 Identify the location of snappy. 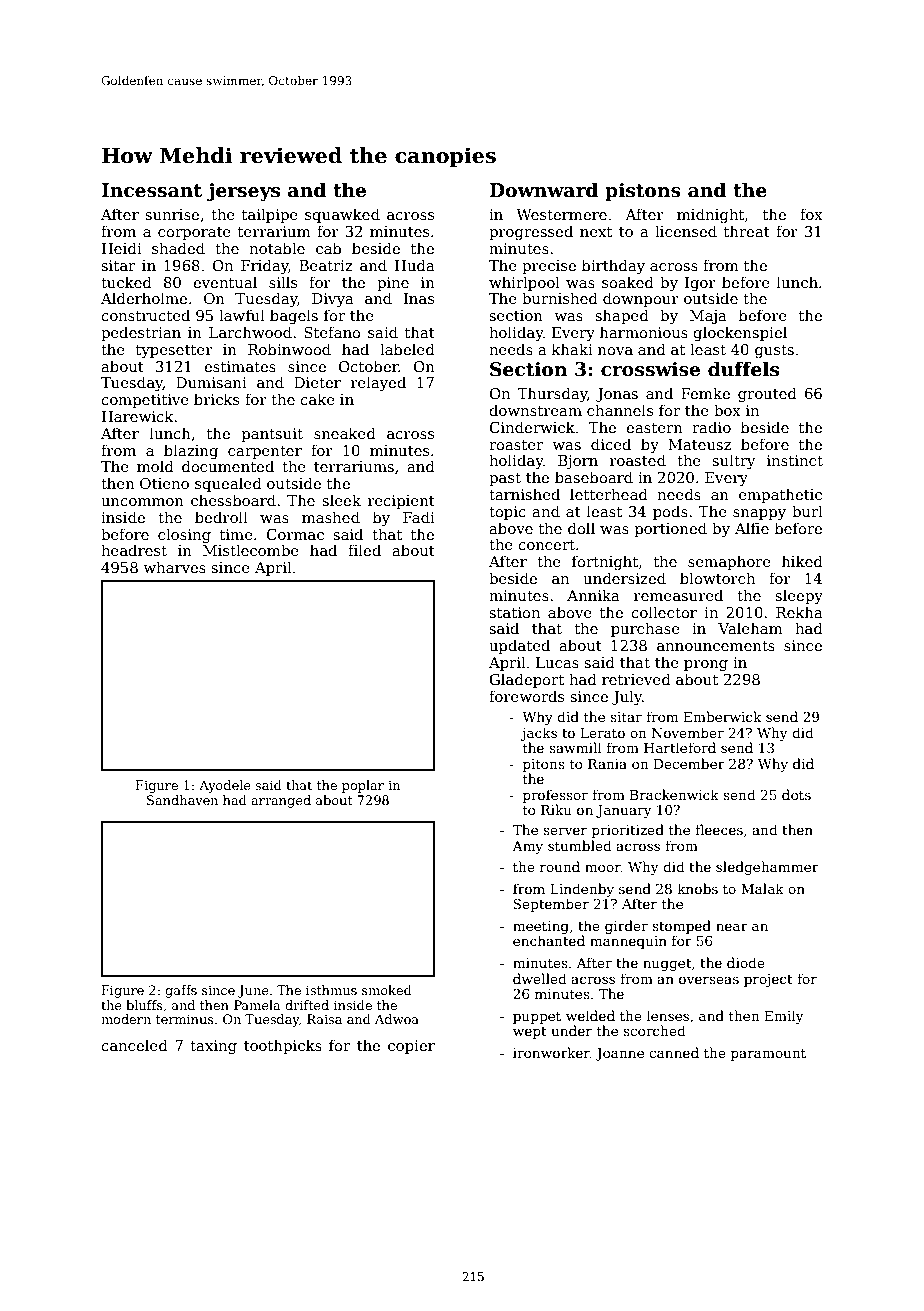
(759, 515).
